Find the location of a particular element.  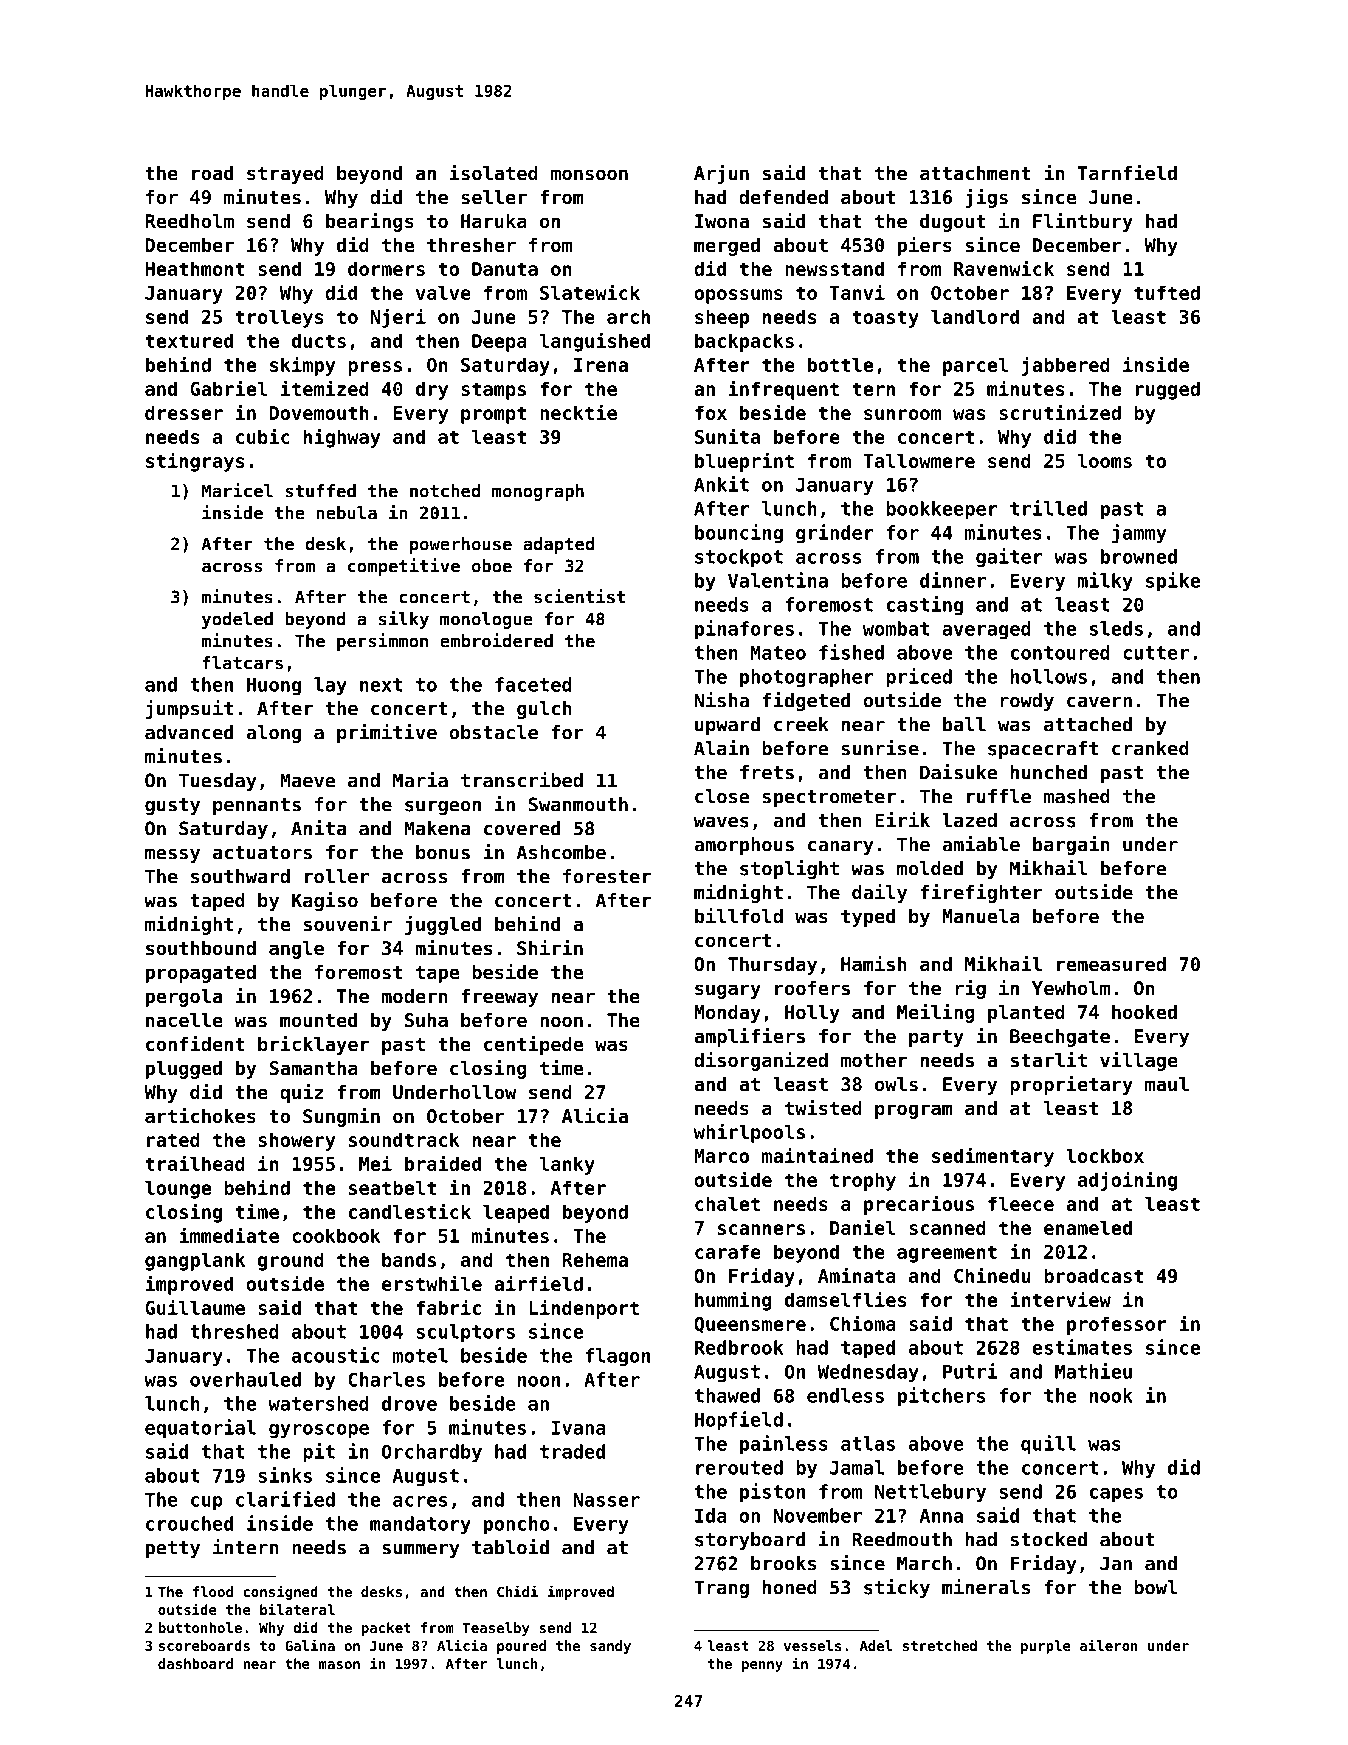

interview is located at coordinates (1060, 1299).
